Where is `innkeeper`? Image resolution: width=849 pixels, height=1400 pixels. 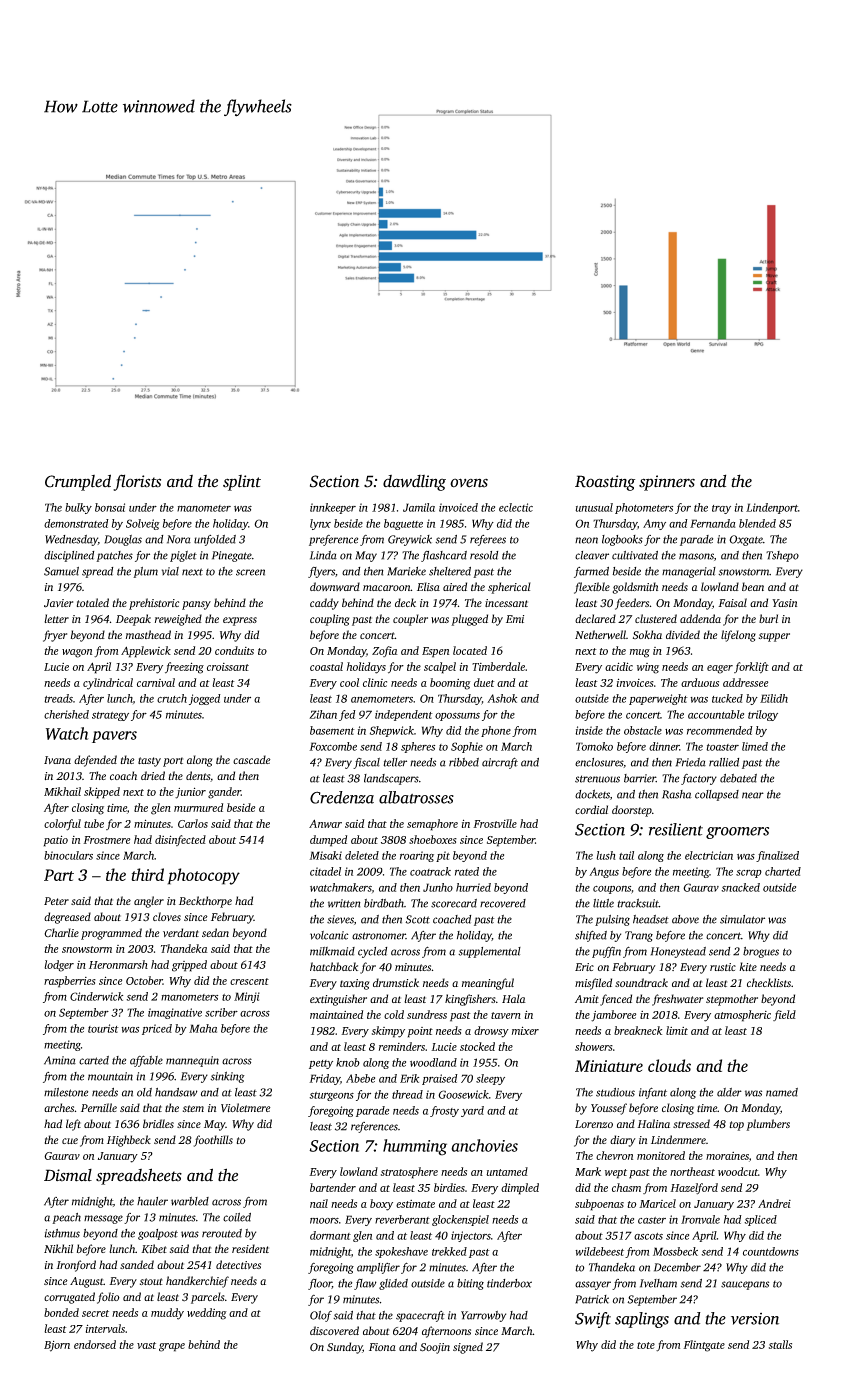 innkeeper is located at coordinates (333, 508).
